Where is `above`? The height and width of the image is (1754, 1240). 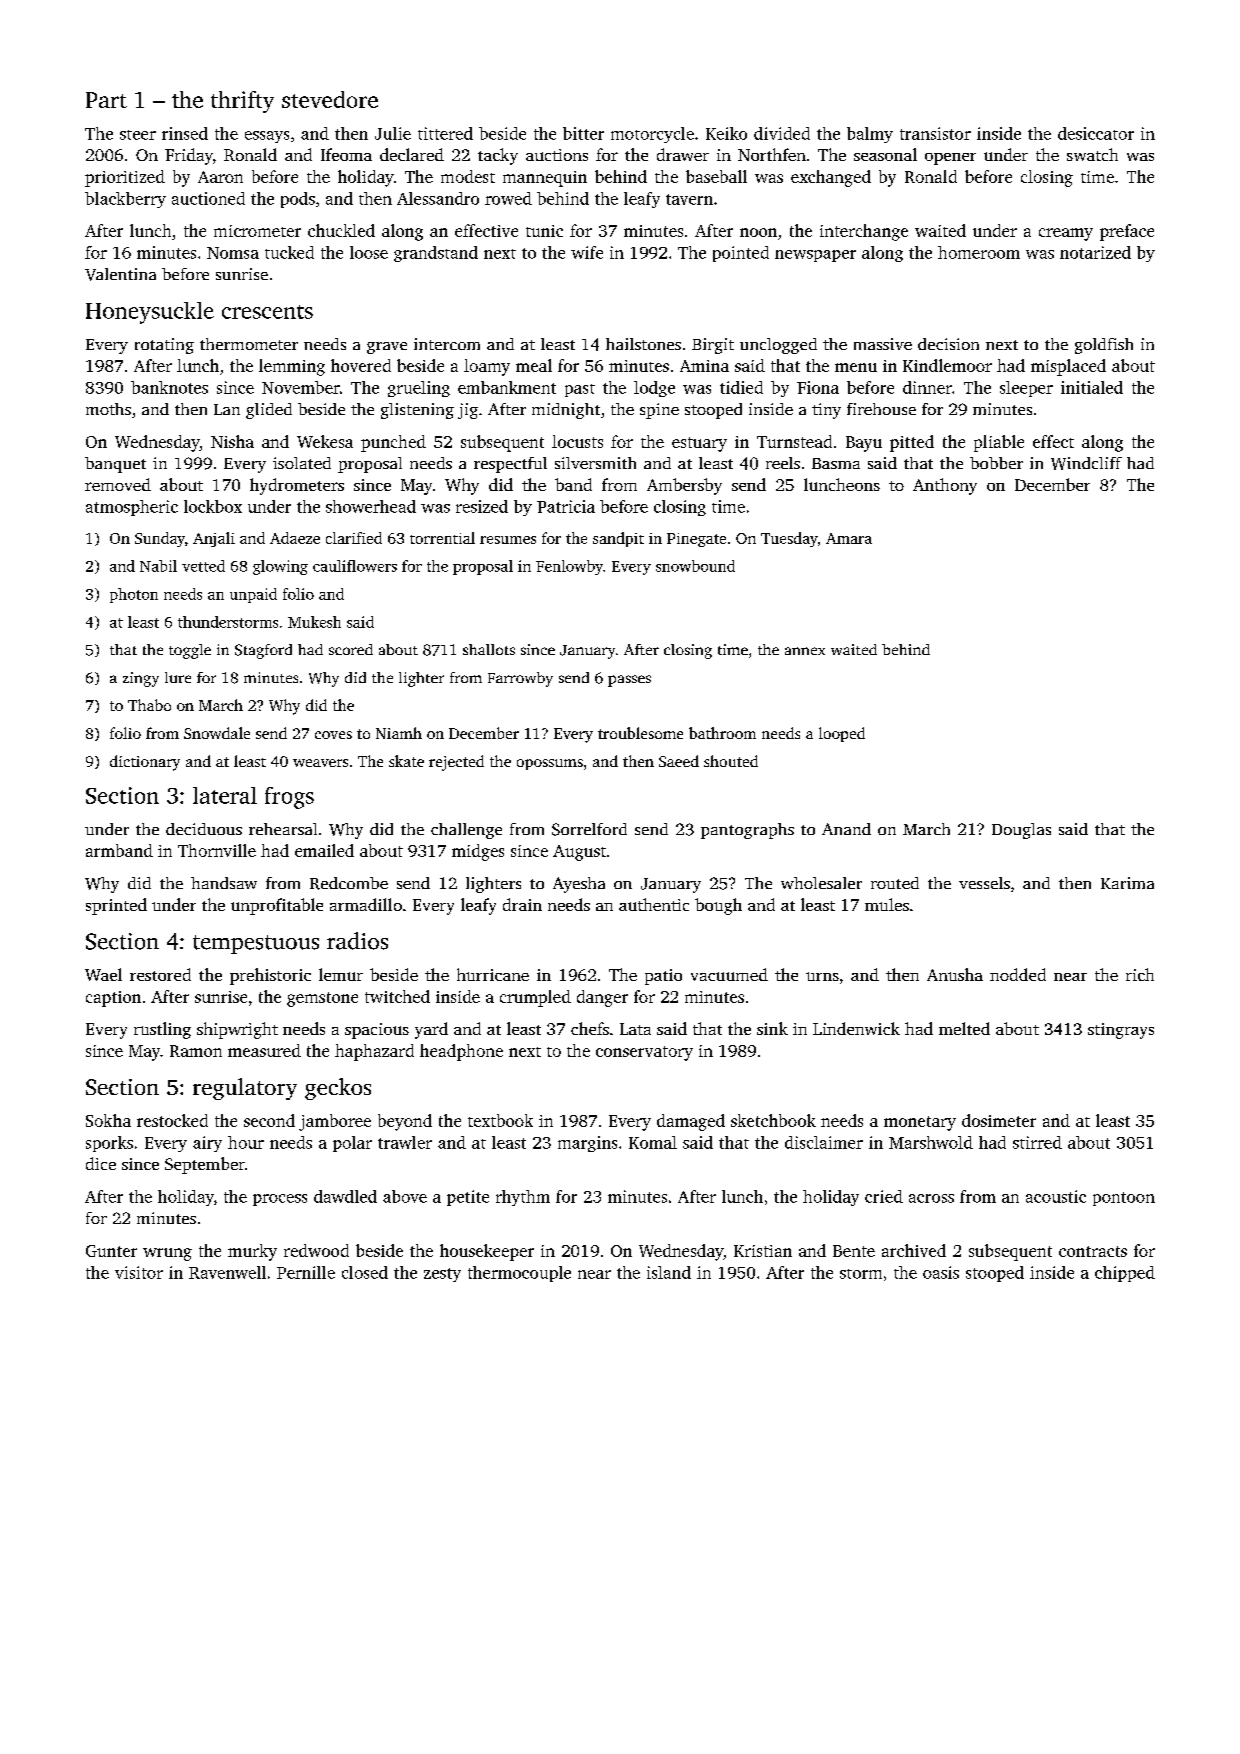
above is located at coordinates (405, 1196).
